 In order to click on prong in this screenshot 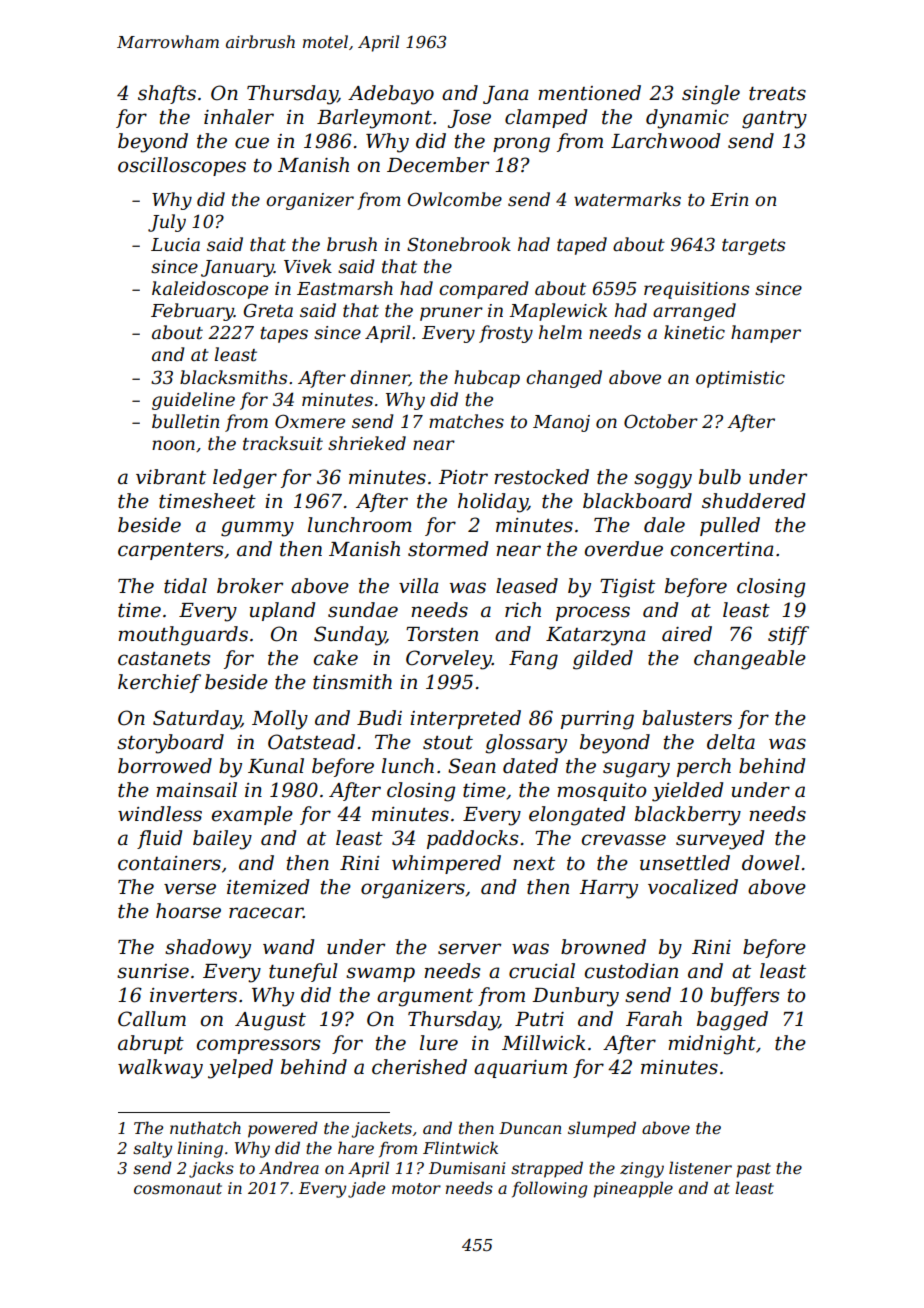, I will do `click(521, 145)`.
